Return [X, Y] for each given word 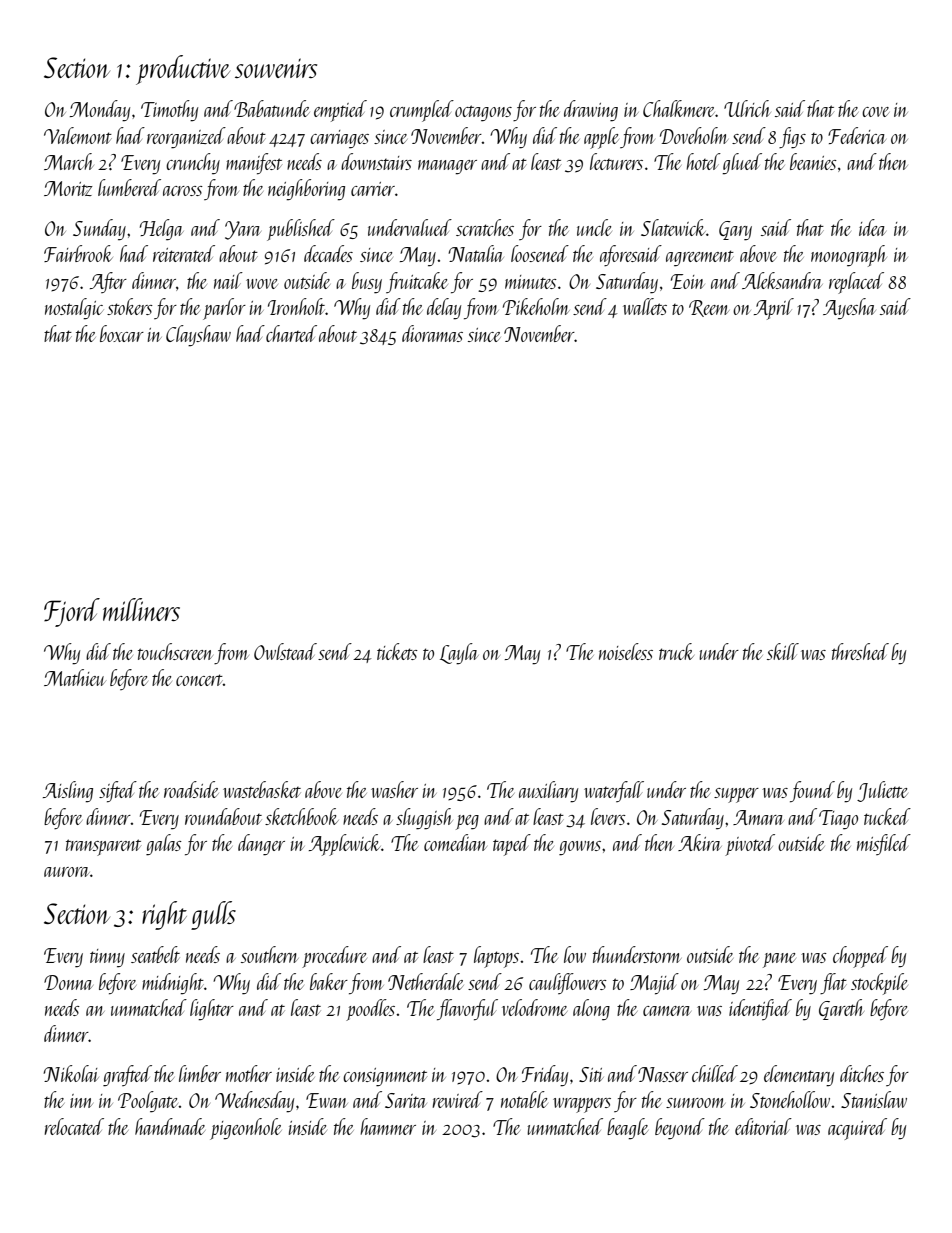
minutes [531, 282]
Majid [654, 984]
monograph [849, 256]
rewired [458, 1099]
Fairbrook [78, 253]
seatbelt [155, 954]
